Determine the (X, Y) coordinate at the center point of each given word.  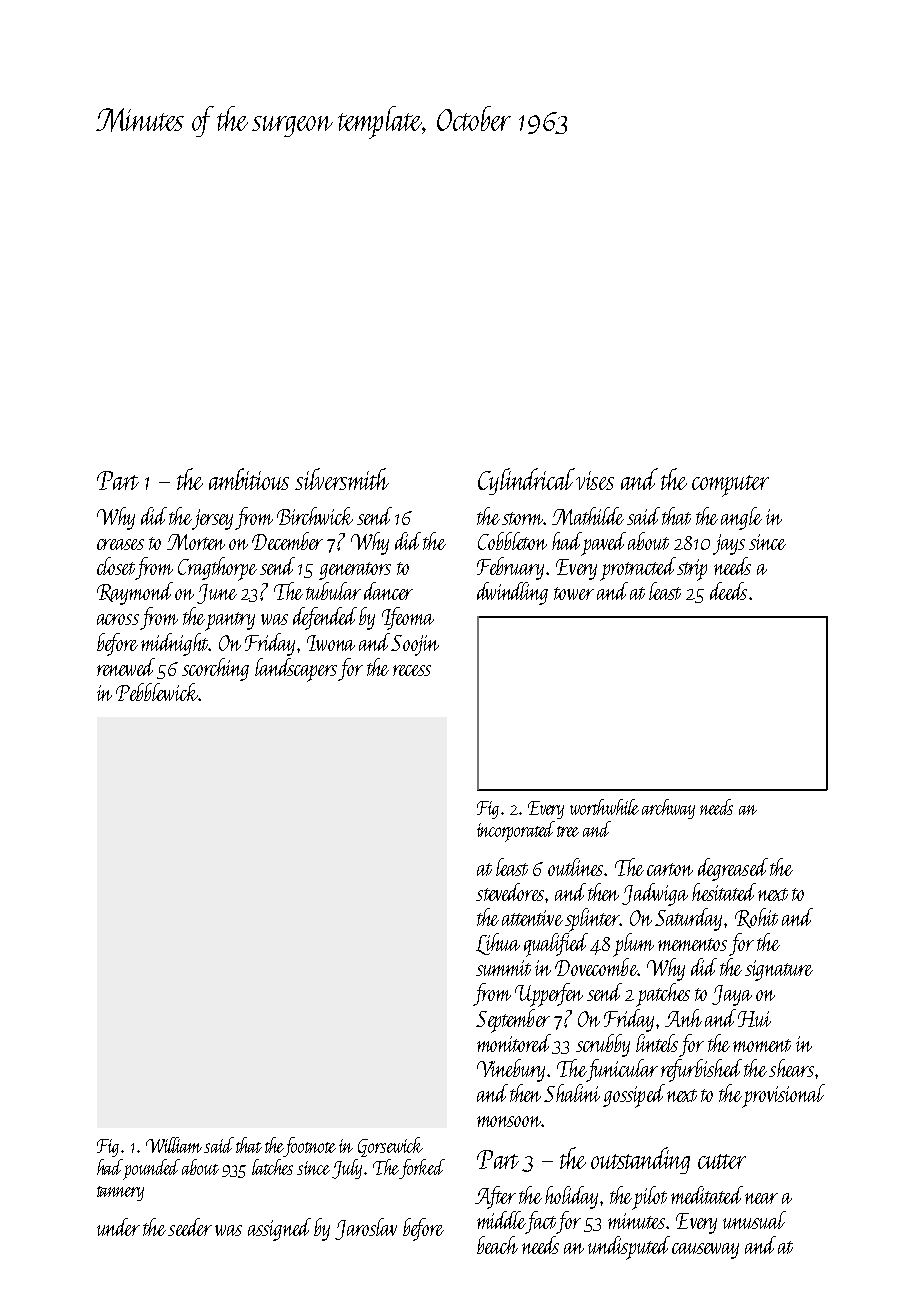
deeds (728, 591)
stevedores (510, 892)
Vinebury (511, 1070)
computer (730, 486)
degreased (733, 869)
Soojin (415, 645)
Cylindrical (527, 481)
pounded (152, 1169)
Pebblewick (157, 692)
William (174, 1145)
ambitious (249, 479)
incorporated (516, 831)
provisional (783, 1096)
